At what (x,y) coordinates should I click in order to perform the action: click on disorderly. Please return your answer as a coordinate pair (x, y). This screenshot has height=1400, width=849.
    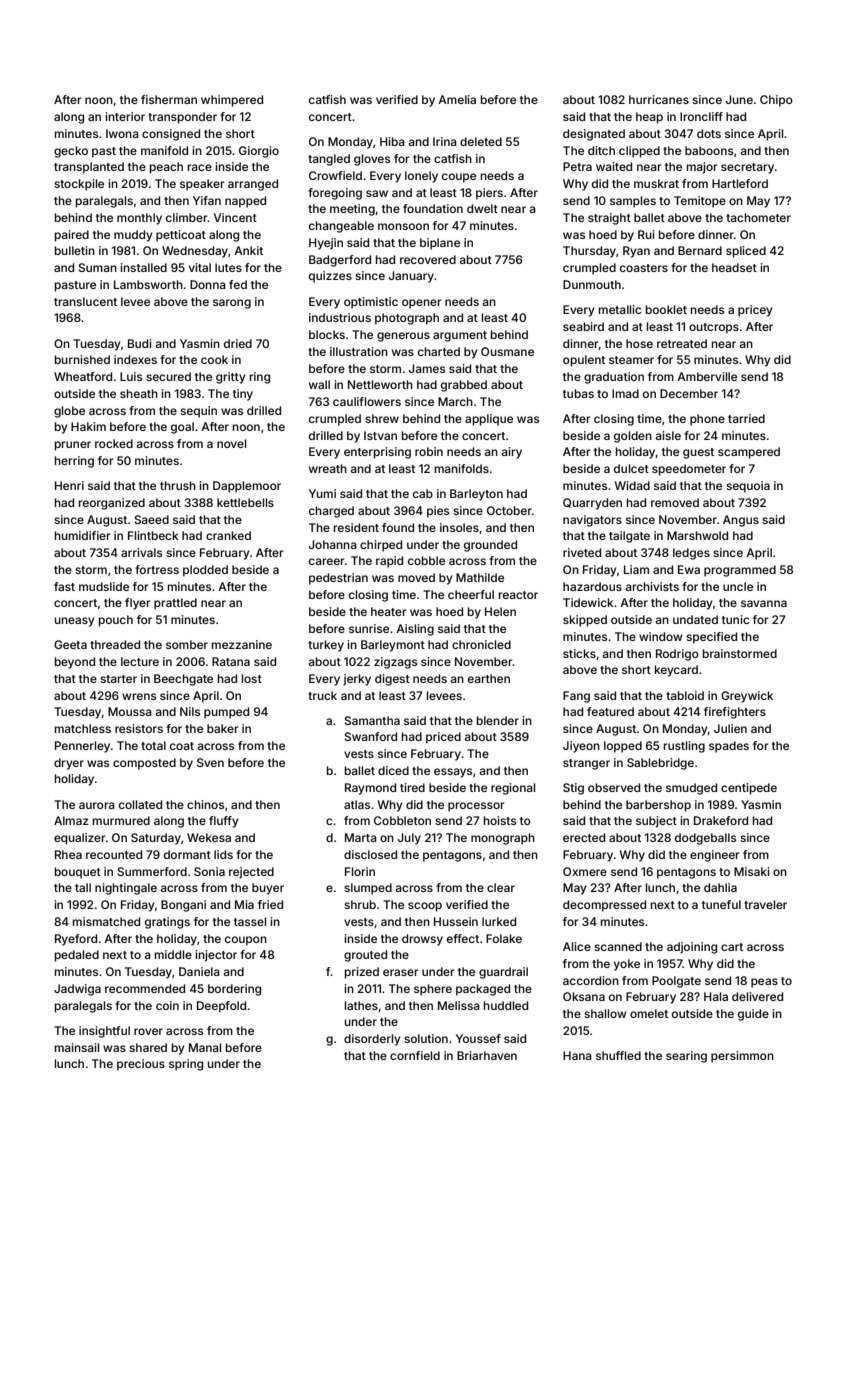
    Looking at the image, I should click on (372, 1040).
